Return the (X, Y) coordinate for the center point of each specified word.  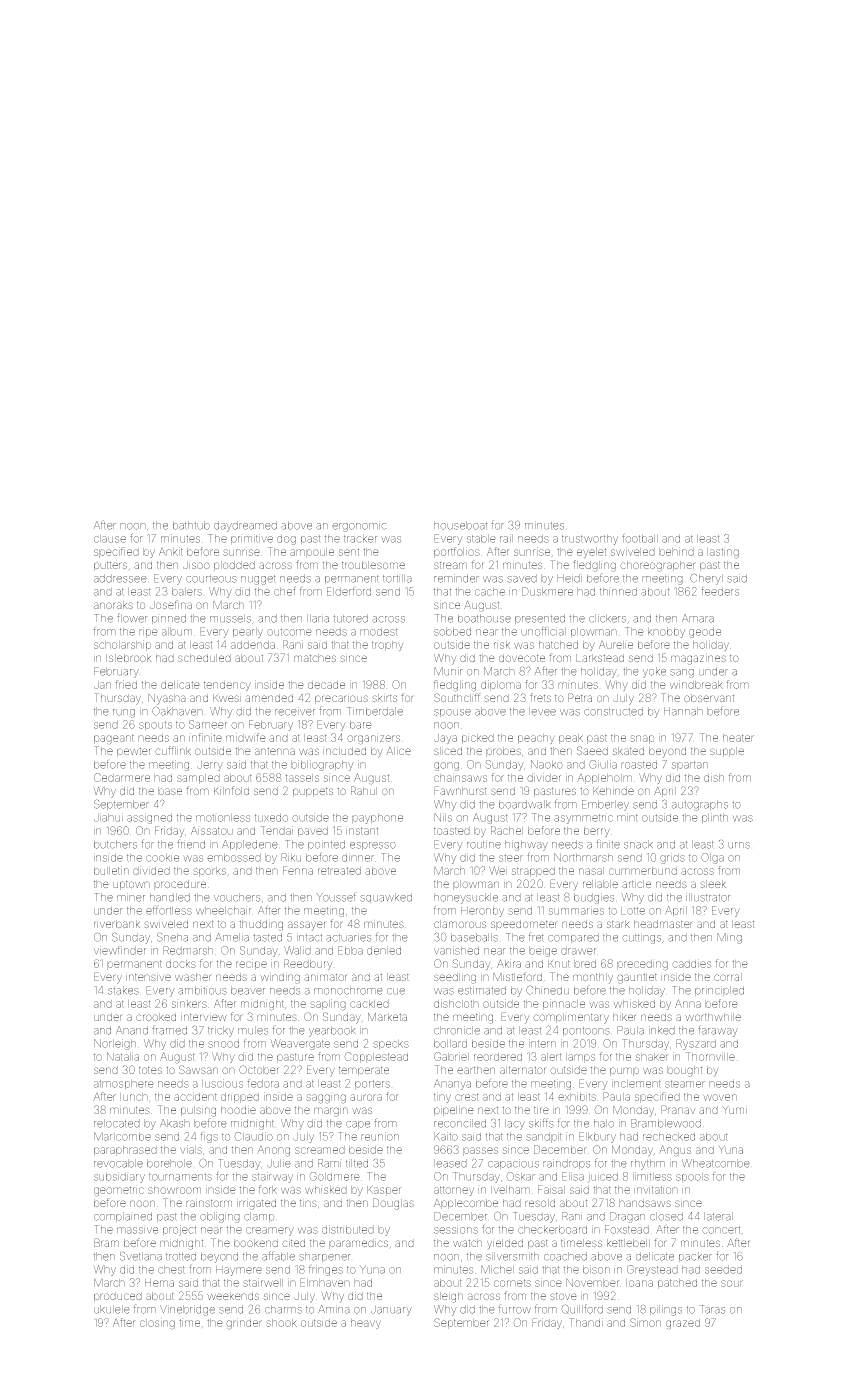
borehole (169, 1163)
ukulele (112, 1309)
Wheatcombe (716, 1163)
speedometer (524, 925)
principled (719, 991)
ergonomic (359, 526)
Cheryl (706, 579)
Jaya (445, 739)
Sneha (172, 937)
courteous (211, 579)
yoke (654, 672)
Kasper (384, 1191)
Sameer (208, 724)
